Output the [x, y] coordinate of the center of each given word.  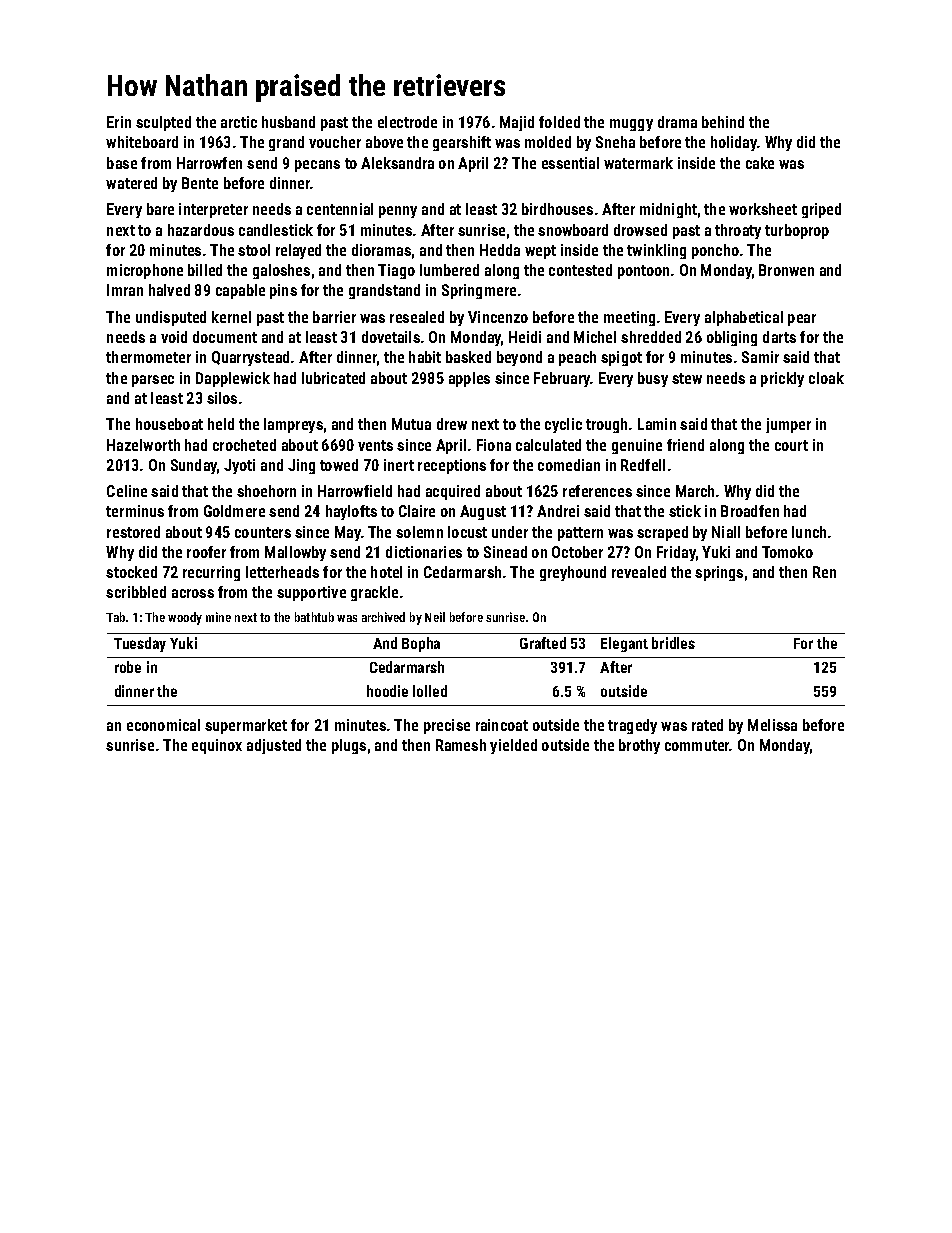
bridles [673, 643]
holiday [734, 143]
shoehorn [266, 491]
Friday [676, 553]
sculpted [163, 123]
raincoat [502, 725]
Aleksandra [397, 163]
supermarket [246, 726]
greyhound [573, 573]
